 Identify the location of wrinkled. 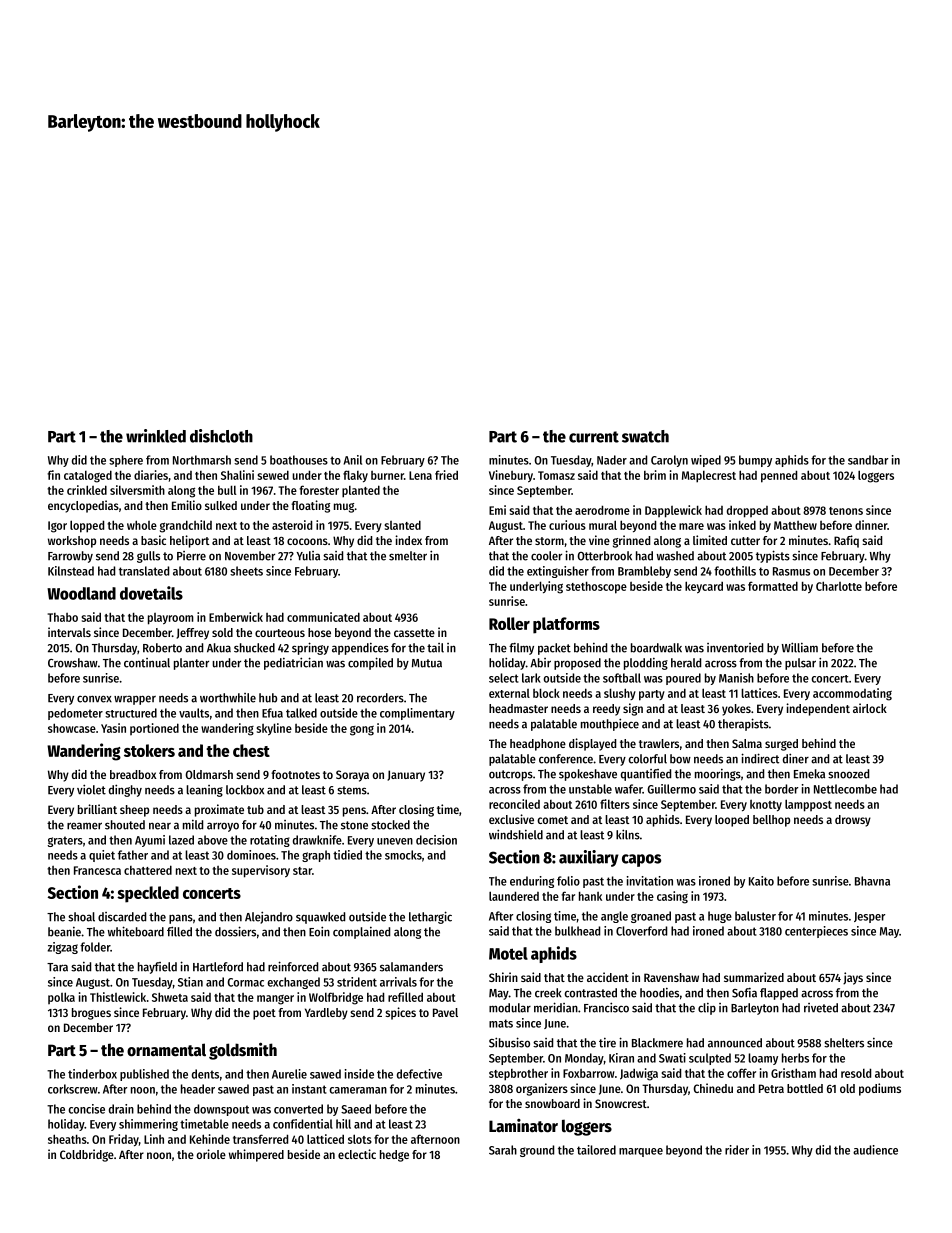
(156, 436).
